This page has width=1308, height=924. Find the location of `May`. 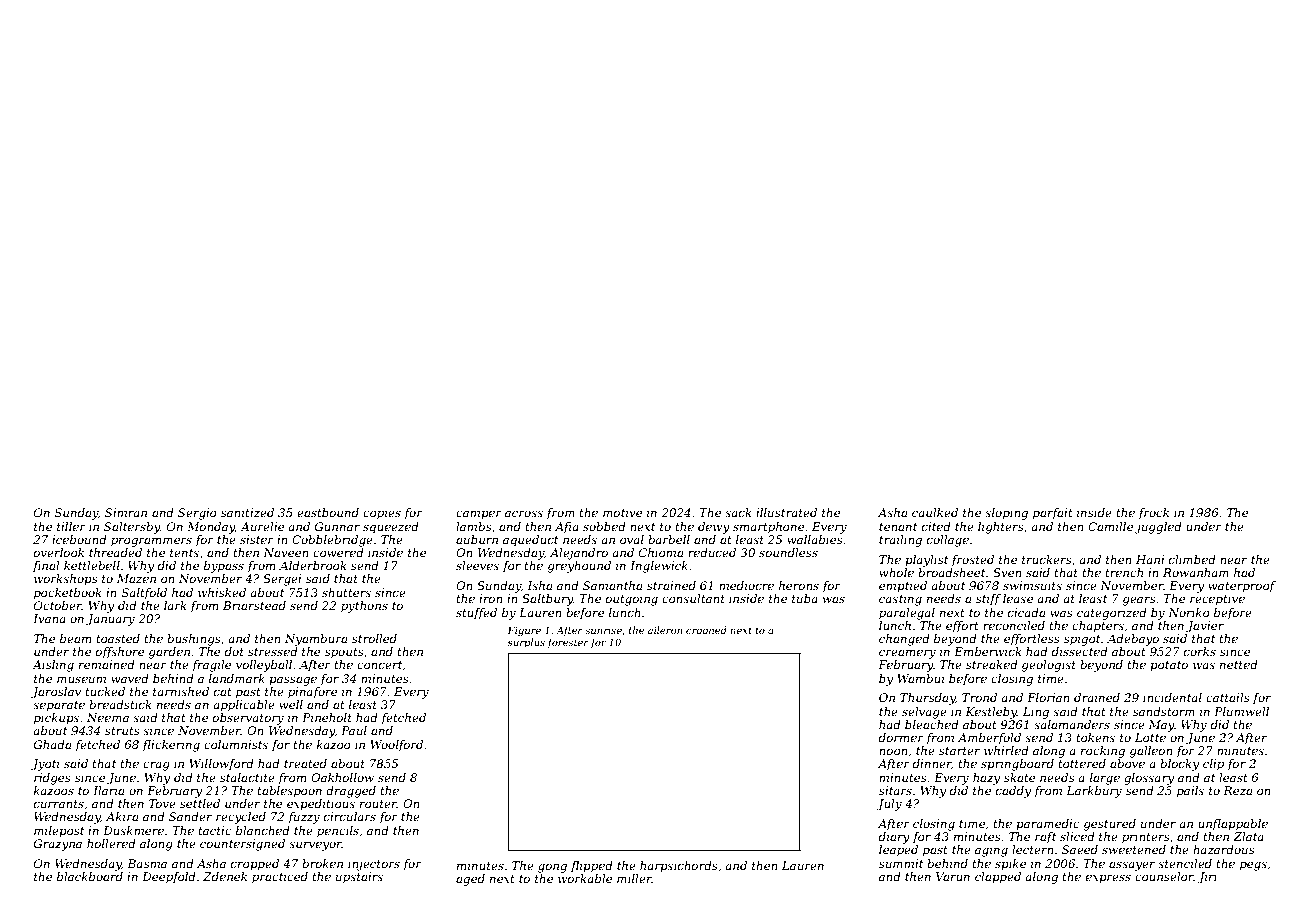

May is located at coordinates (1161, 726).
